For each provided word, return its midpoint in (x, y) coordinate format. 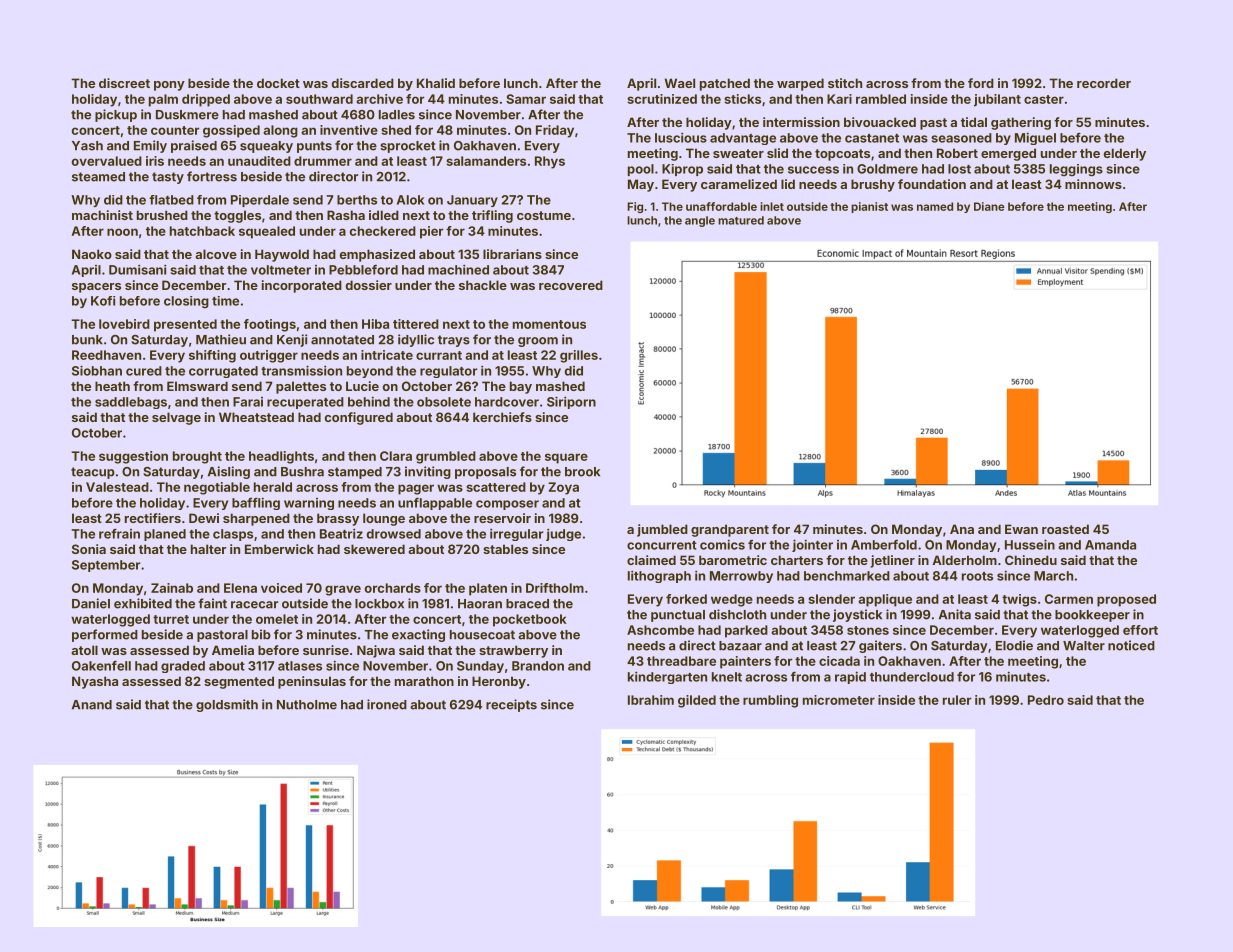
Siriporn (571, 402)
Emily (150, 146)
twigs (1019, 600)
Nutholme (307, 705)
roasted (1065, 529)
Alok (410, 200)
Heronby (499, 682)
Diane (989, 206)
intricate (387, 355)
